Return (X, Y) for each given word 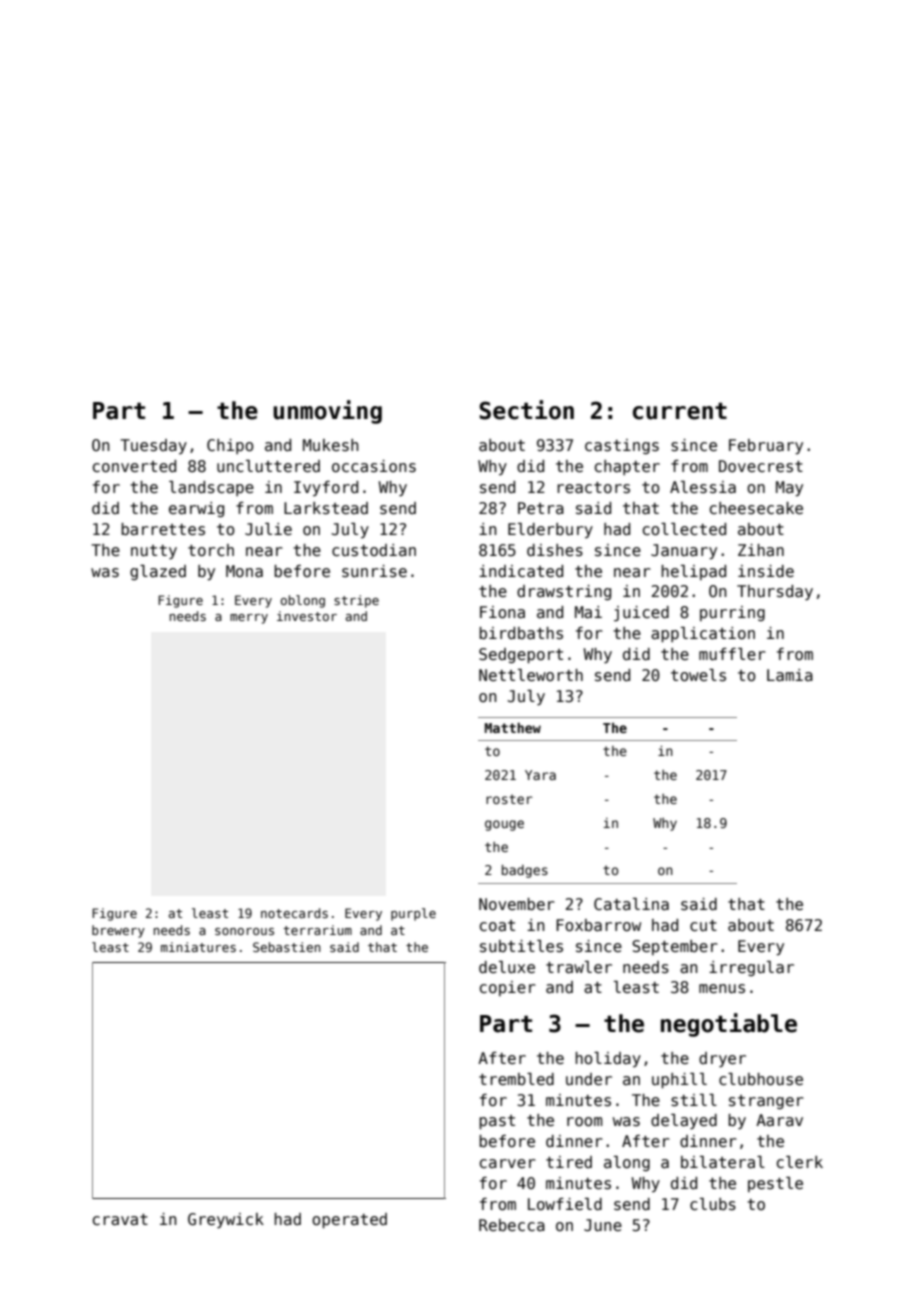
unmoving (327, 412)
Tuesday (153, 446)
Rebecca (512, 1225)
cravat (120, 1219)
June (603, 1225)
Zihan (761, 550)
